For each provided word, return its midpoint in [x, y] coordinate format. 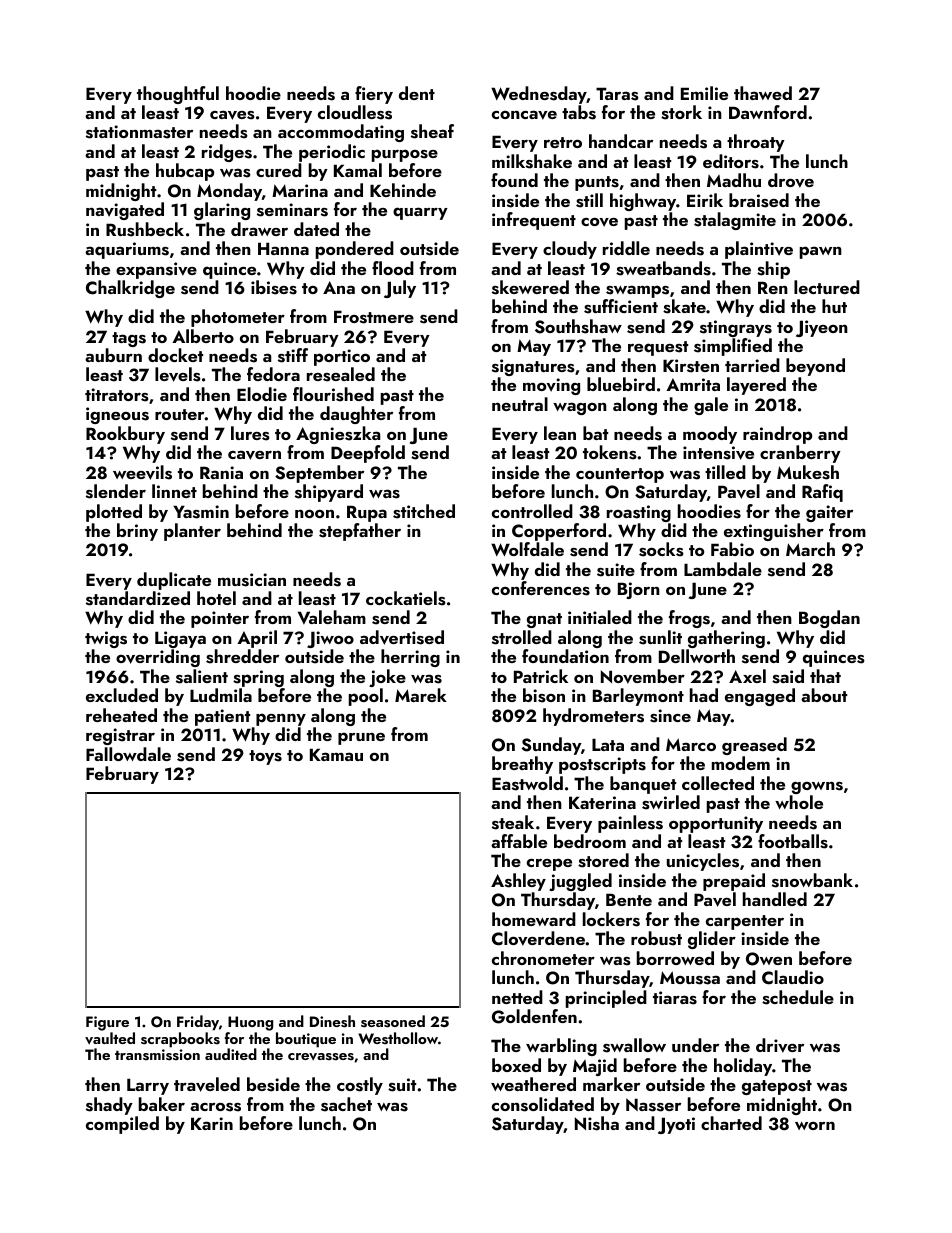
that [825, 676]
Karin [212, 1123]
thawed [763, 93]
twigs [106, 639]
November [643, 676]
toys [265, 757]
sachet [346, 1104]
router [180, 414]
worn [815, 1126]
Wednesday [539, 95]
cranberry [800, 454]
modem [741, 763]
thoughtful [178, 95]
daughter [356, 415]
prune [361, 738]
